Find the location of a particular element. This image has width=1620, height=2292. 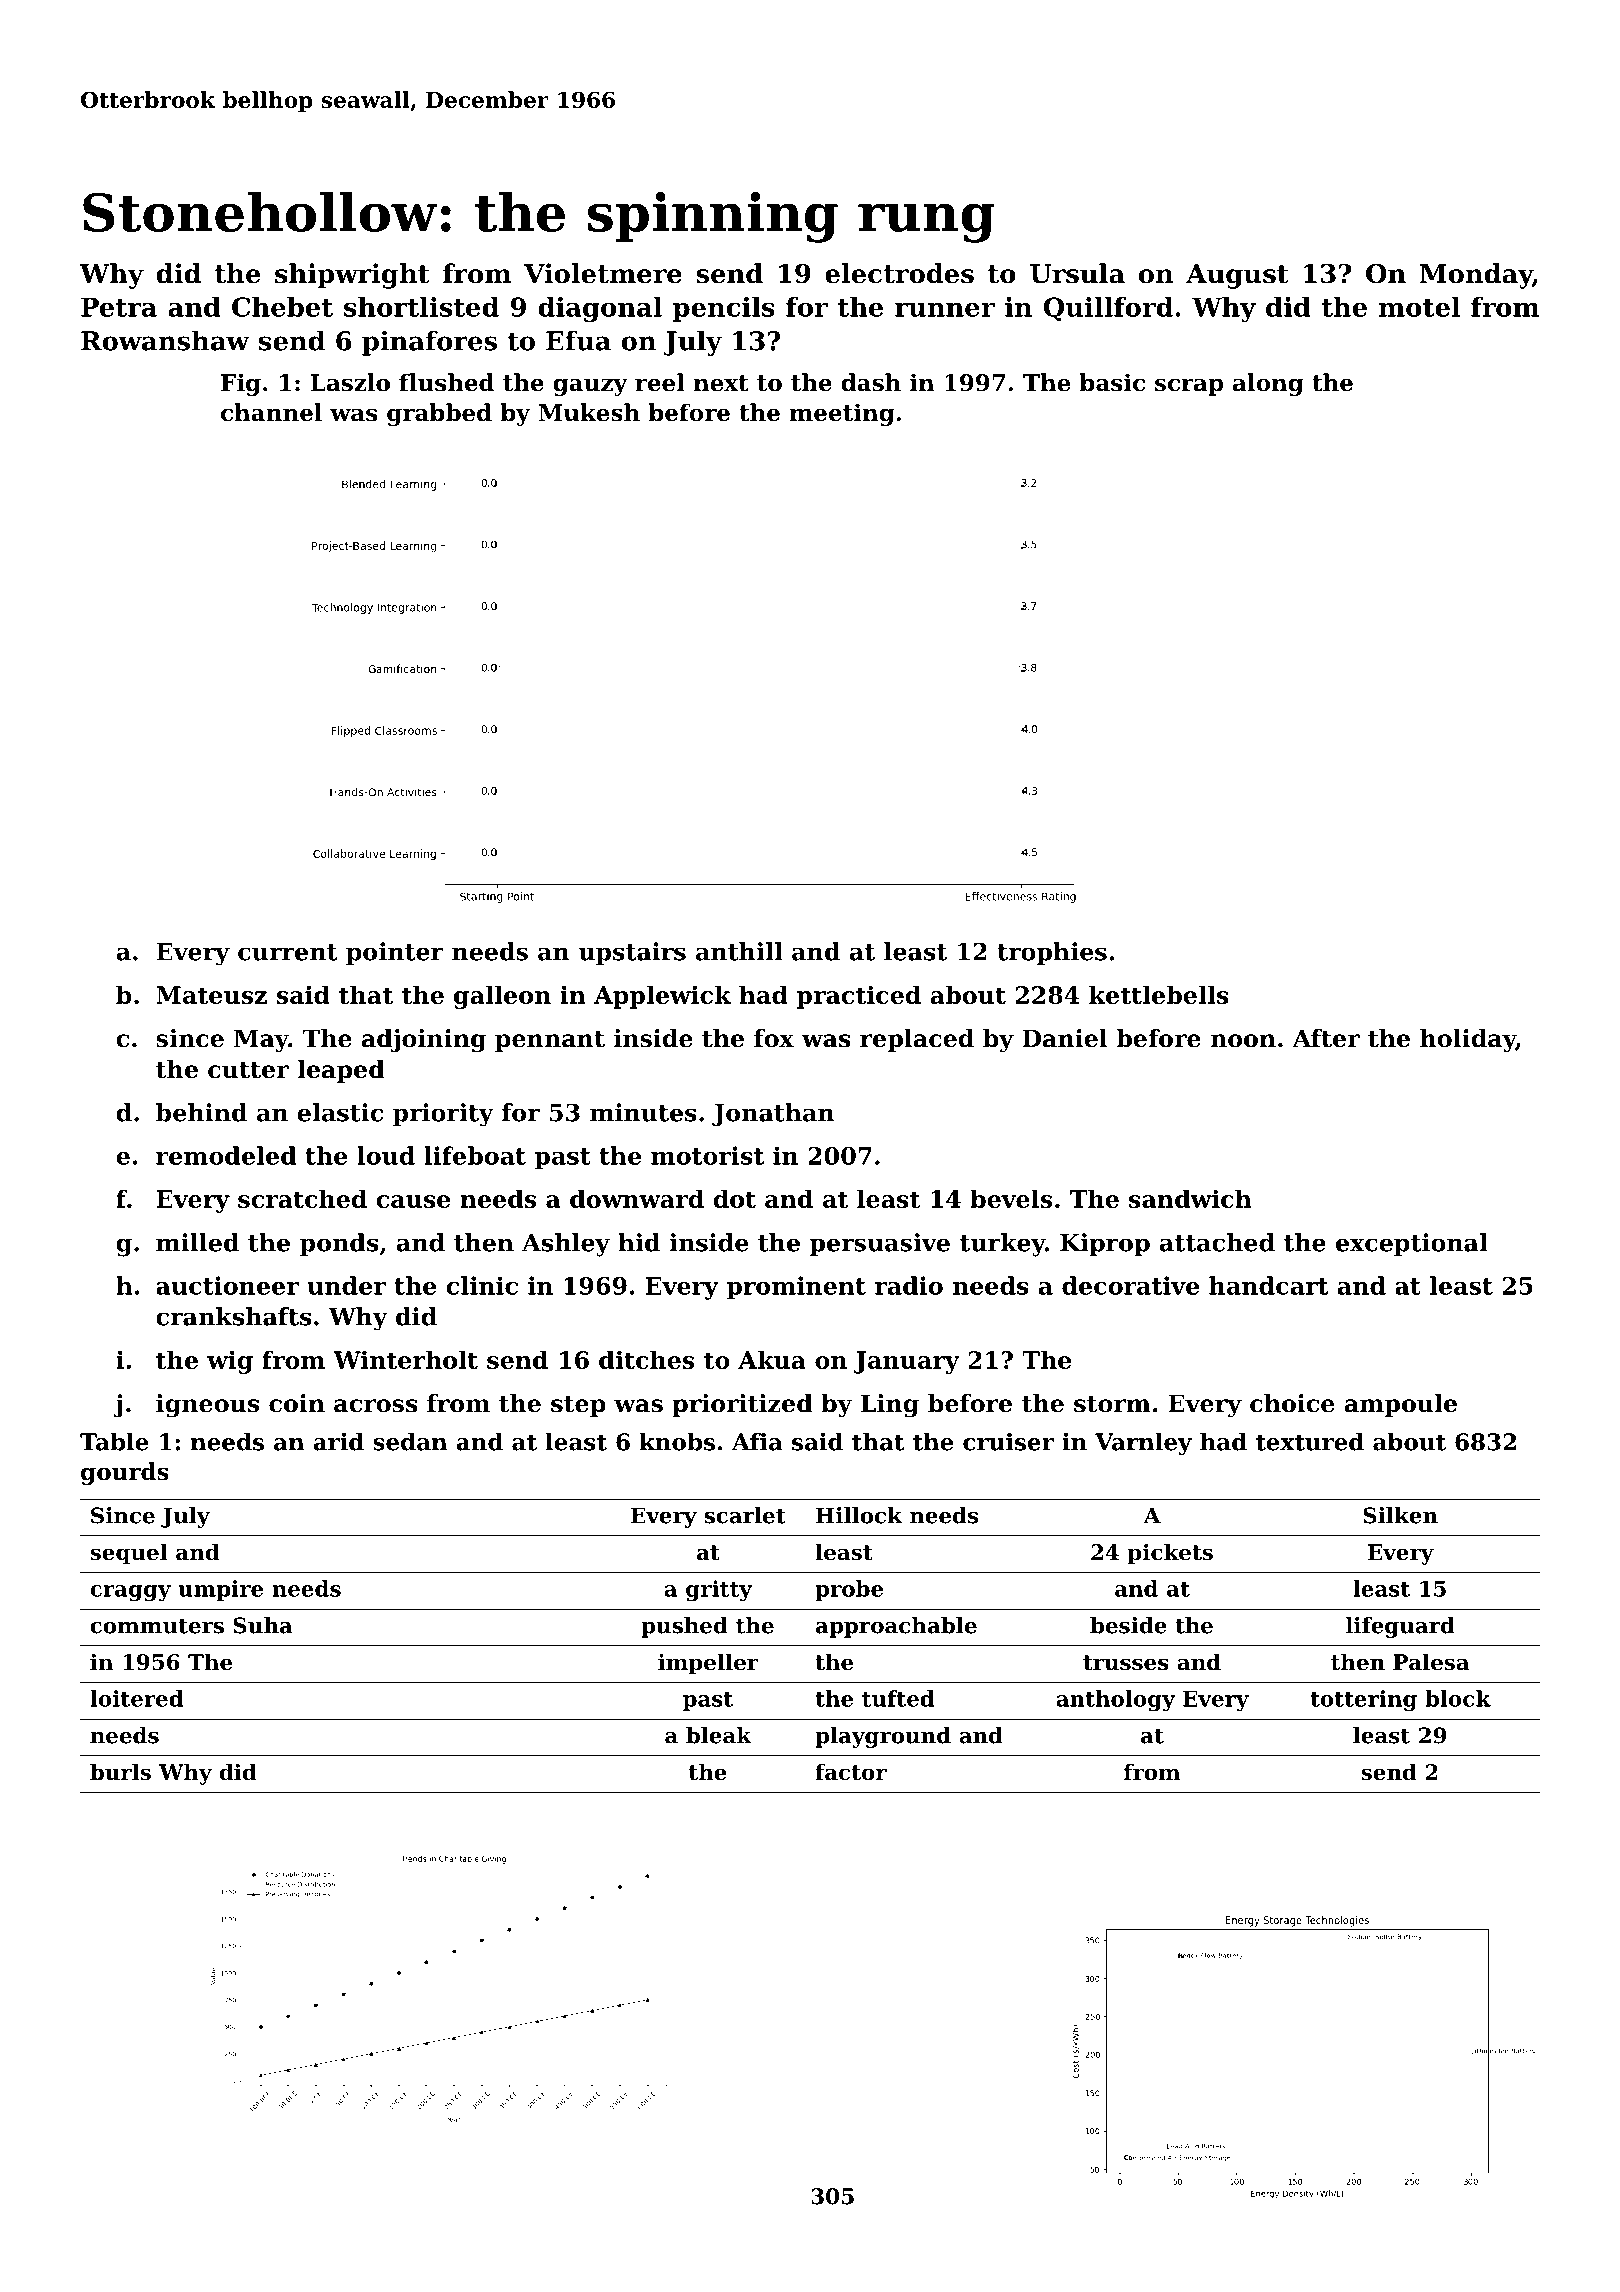

dash is located at coordinates (871, 382).
